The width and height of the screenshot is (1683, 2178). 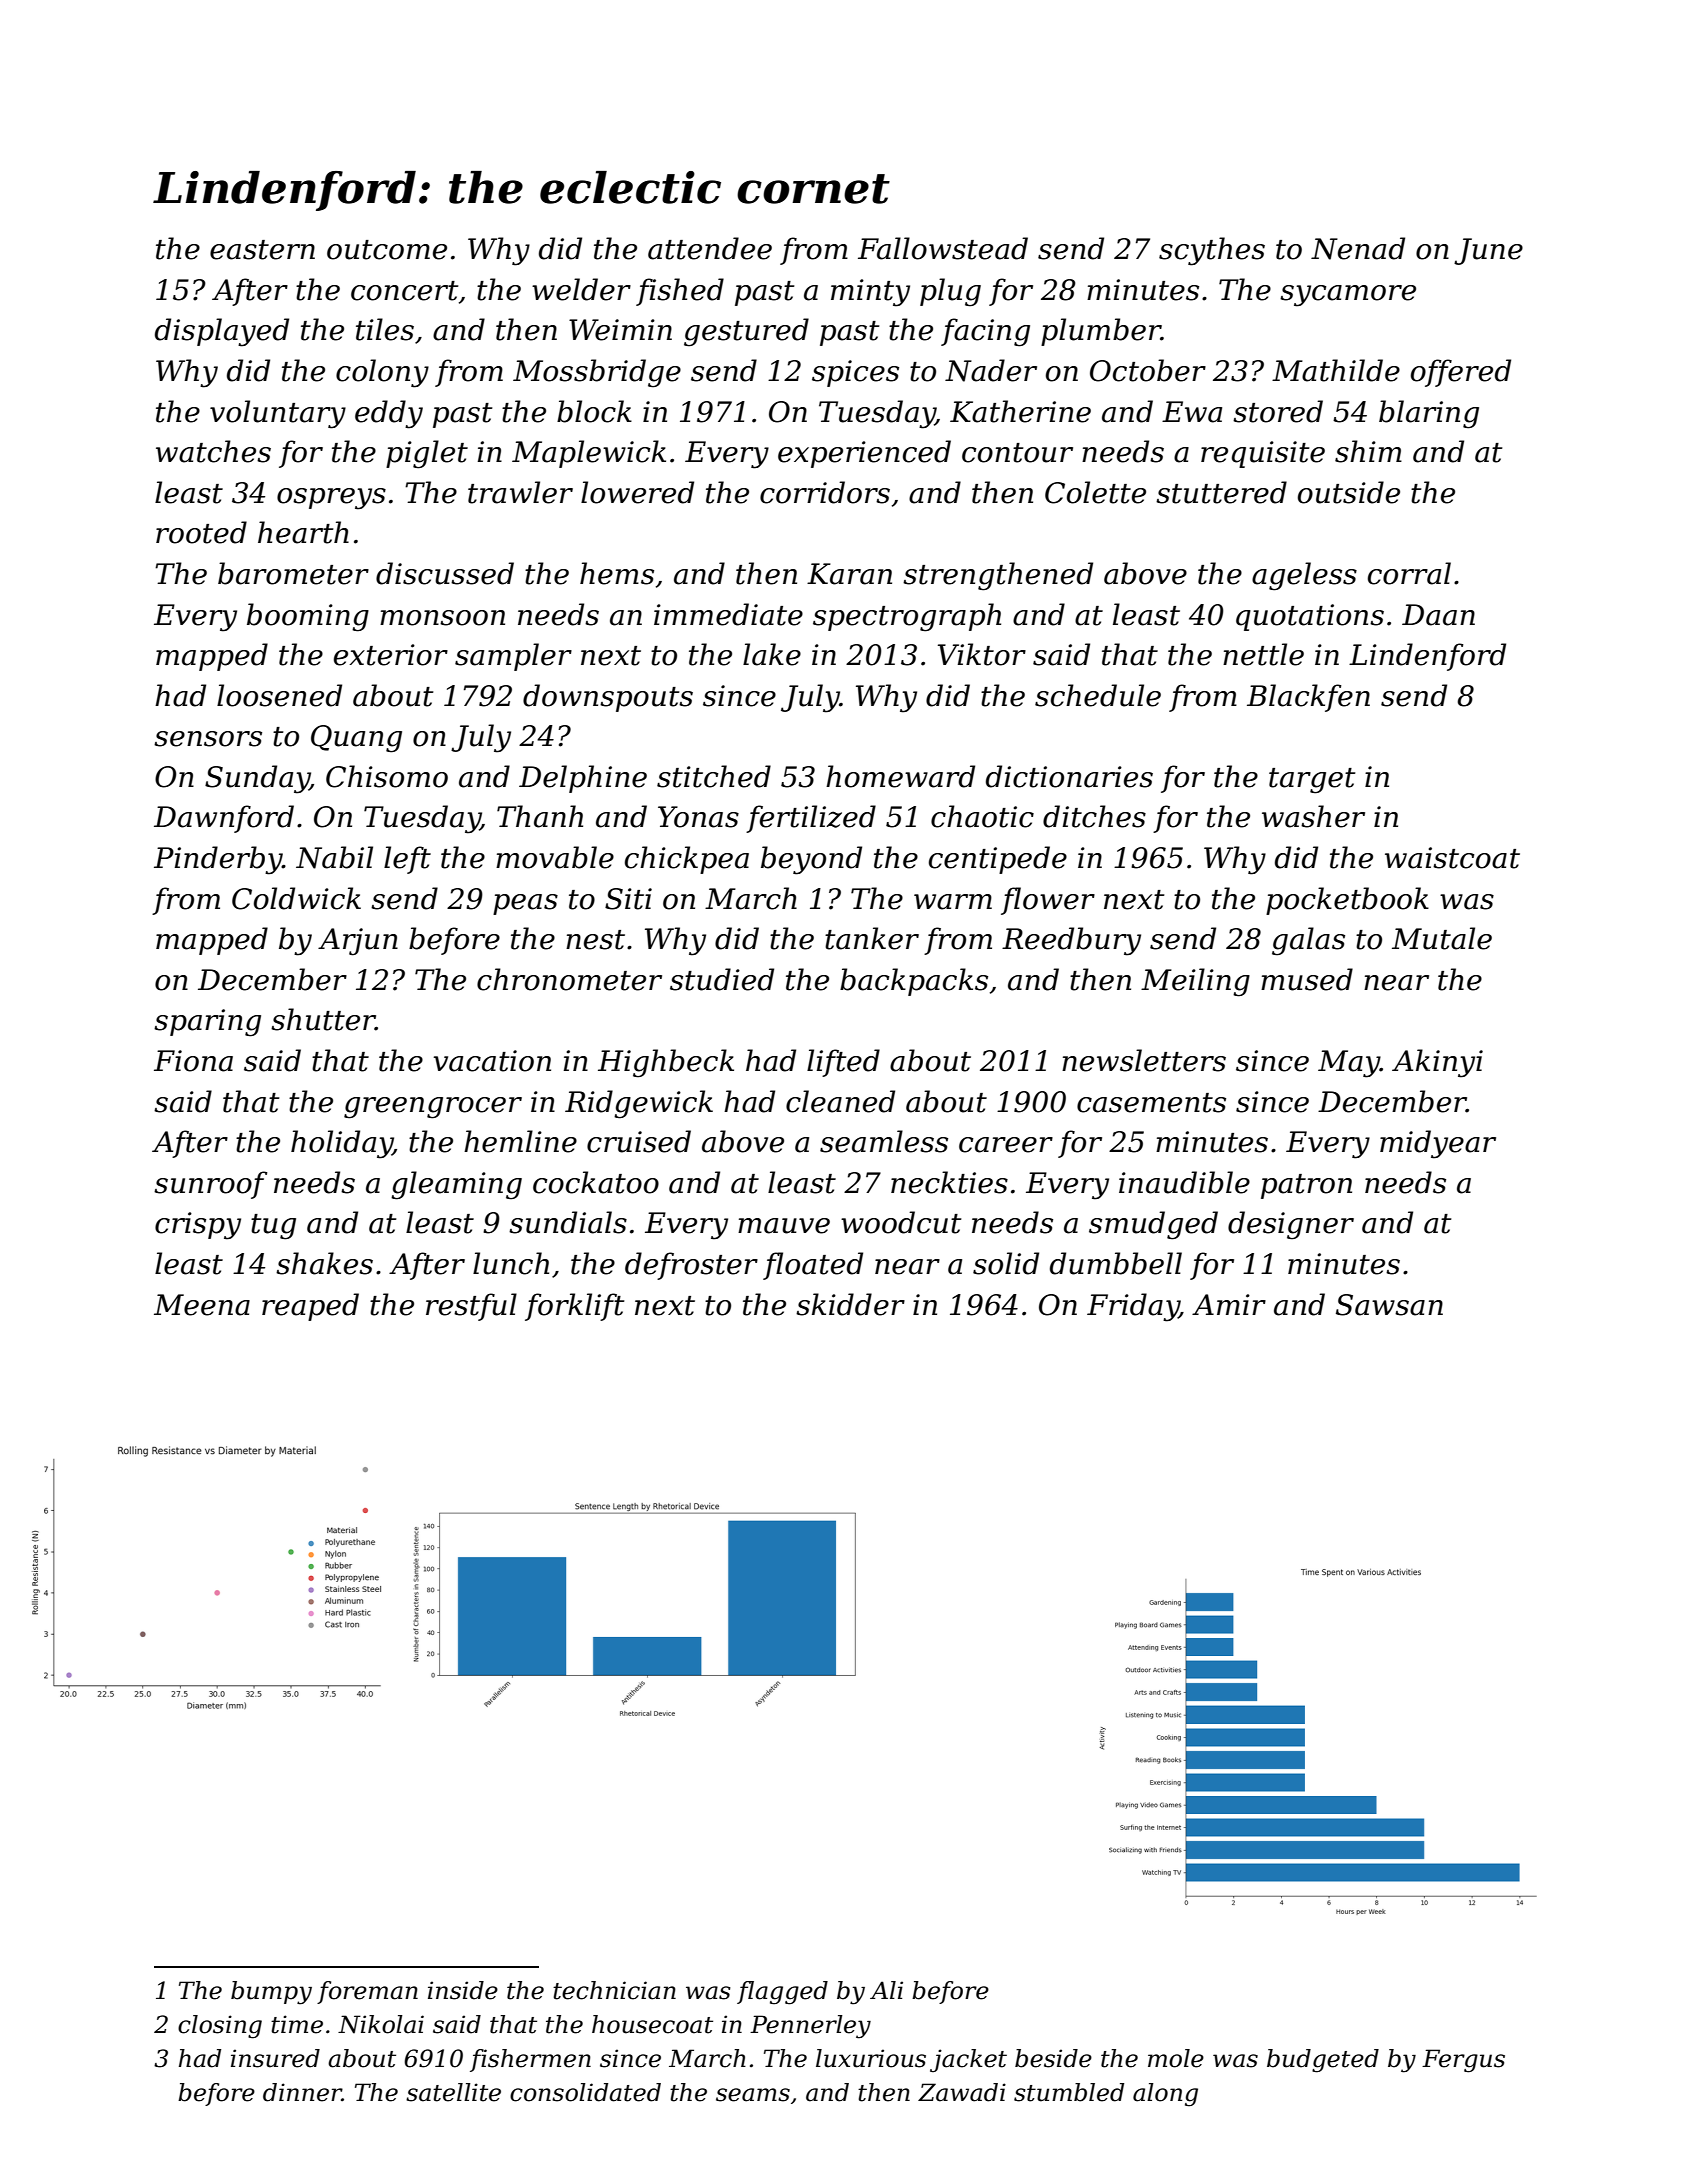 I want to click on fished, so click(x=680, y=292).
